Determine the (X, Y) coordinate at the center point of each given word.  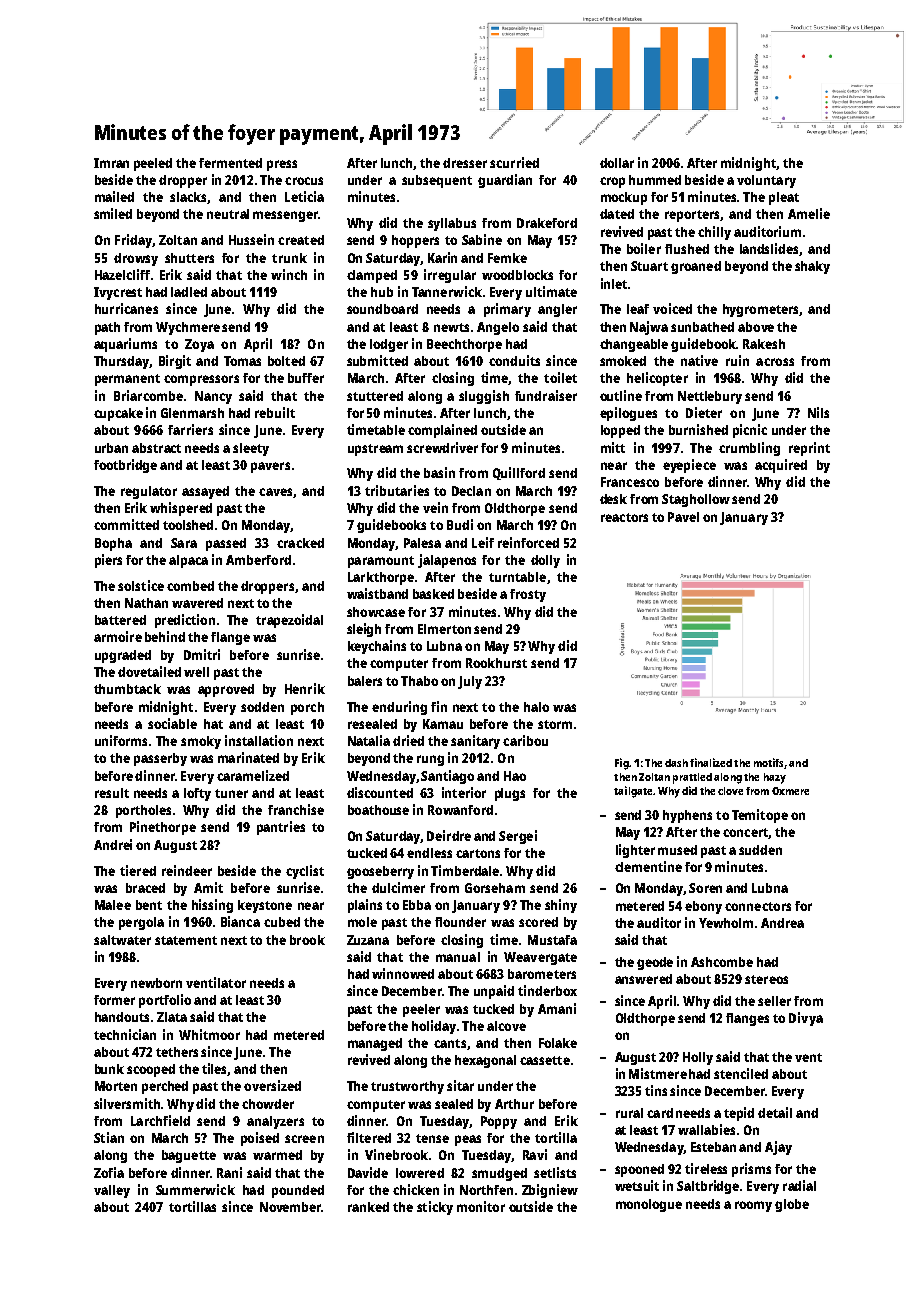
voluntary (766, 181)
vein (435, 507)
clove (730, 791)
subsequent (437, 181)
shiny (561, 906)
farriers (190, 429)
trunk (289, 258)
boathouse (378, 810)
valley (112, 1191)
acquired (781, 466)
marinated (248, 757)
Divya (806, 1019)
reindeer (187, 870)
